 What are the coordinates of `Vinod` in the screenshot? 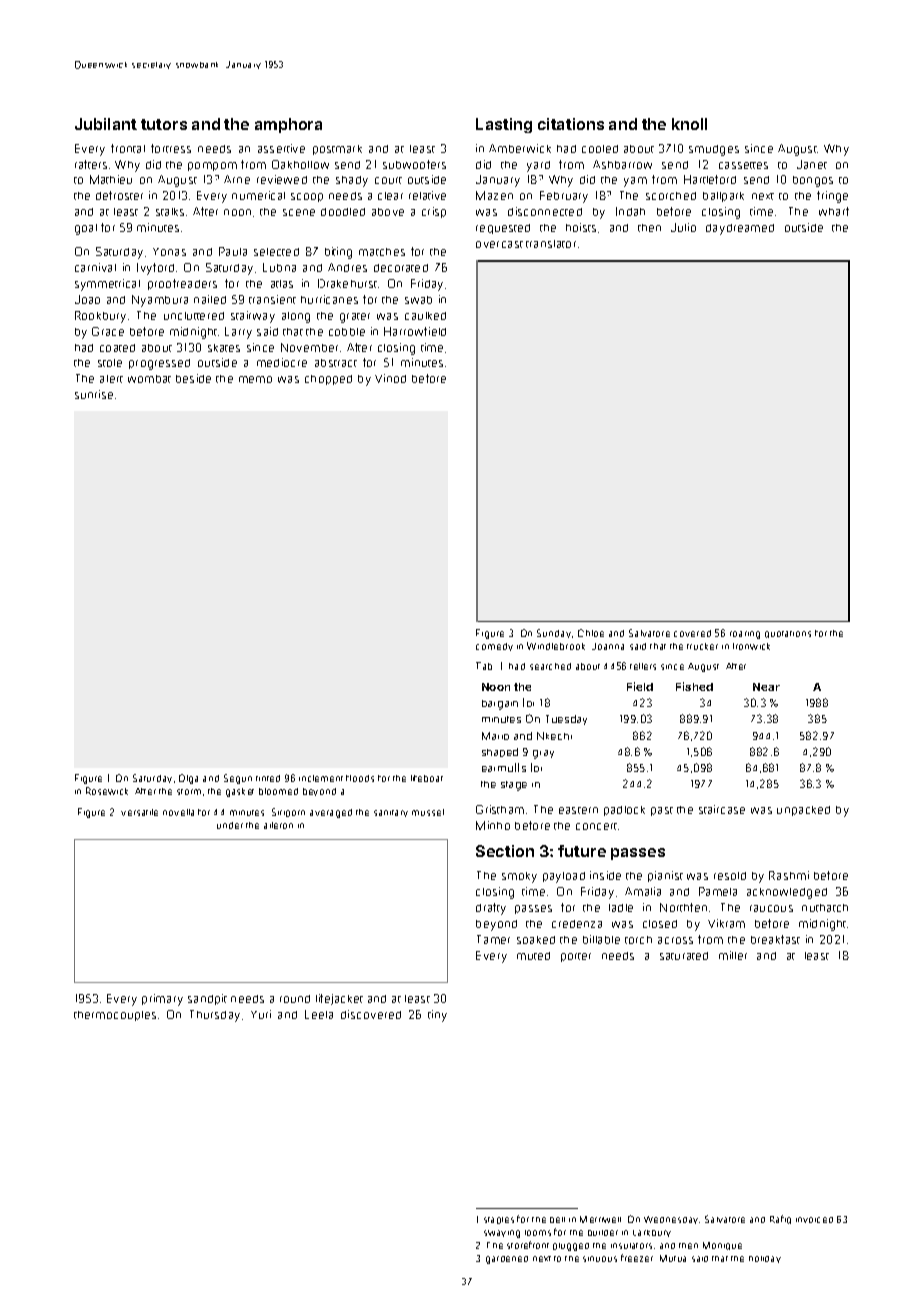 It's located at (390, 378).
